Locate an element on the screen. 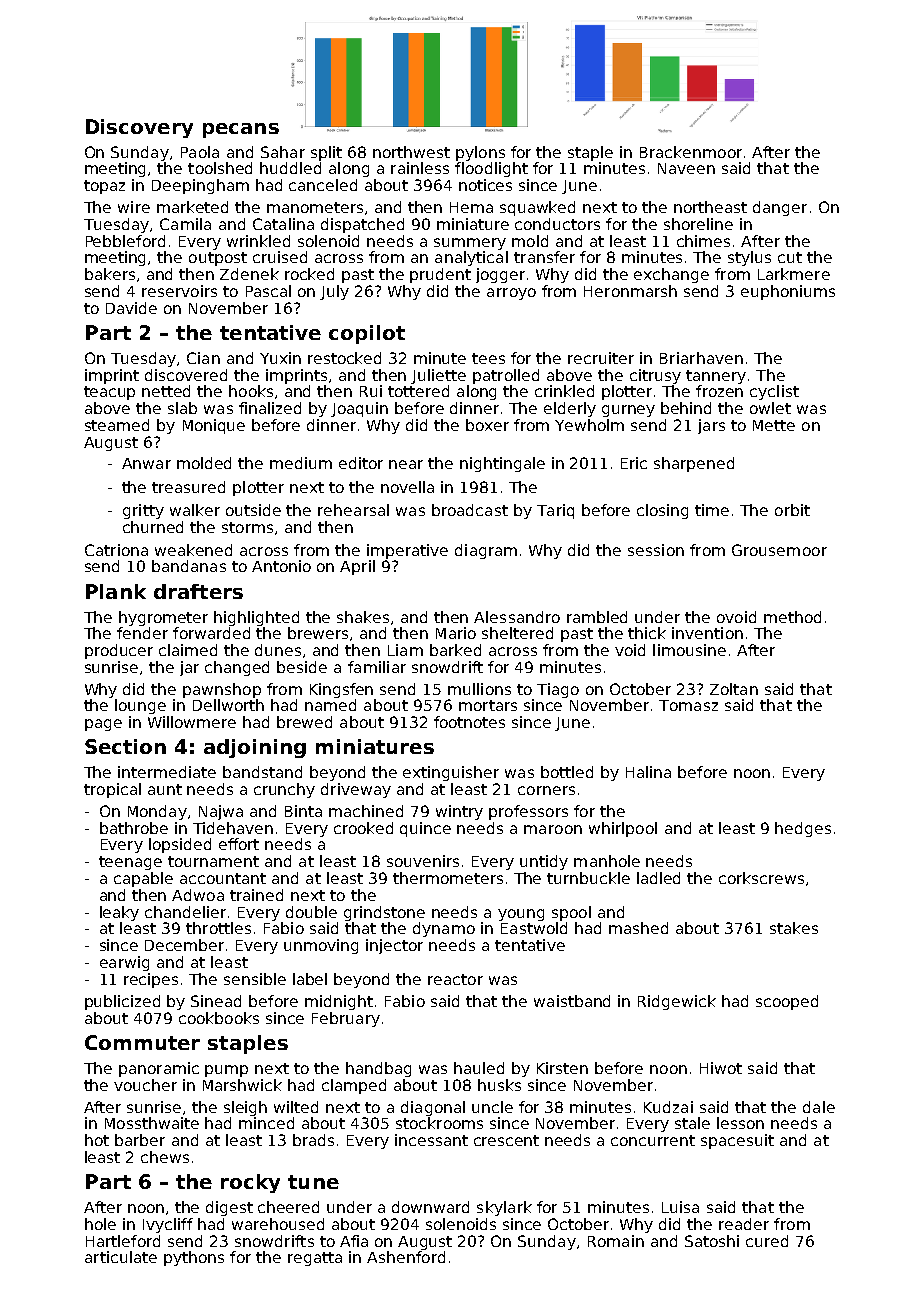  Marshwick is located at coordinates (242, 1085).
